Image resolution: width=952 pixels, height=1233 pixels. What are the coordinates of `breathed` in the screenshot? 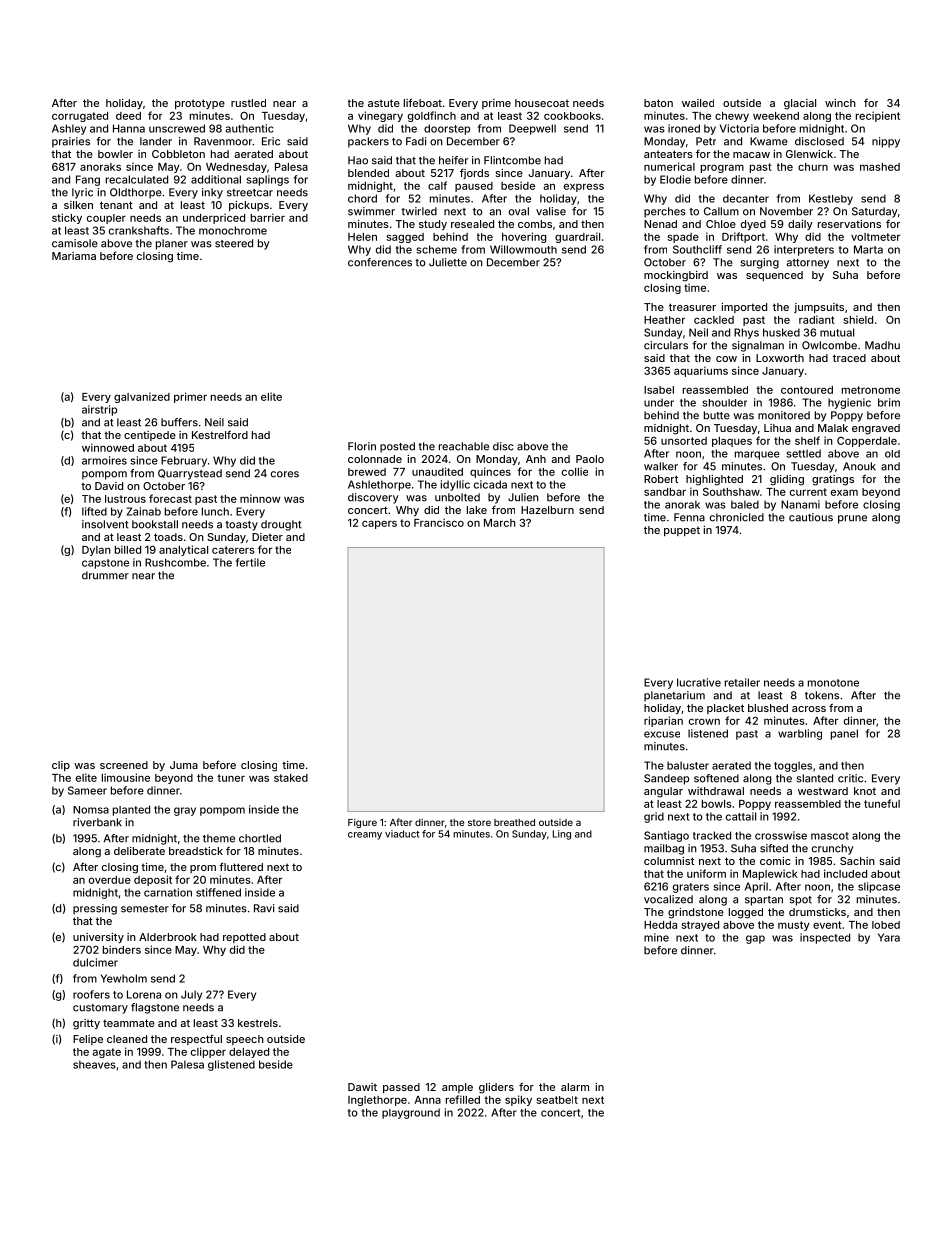 It's located at (514, 822).
